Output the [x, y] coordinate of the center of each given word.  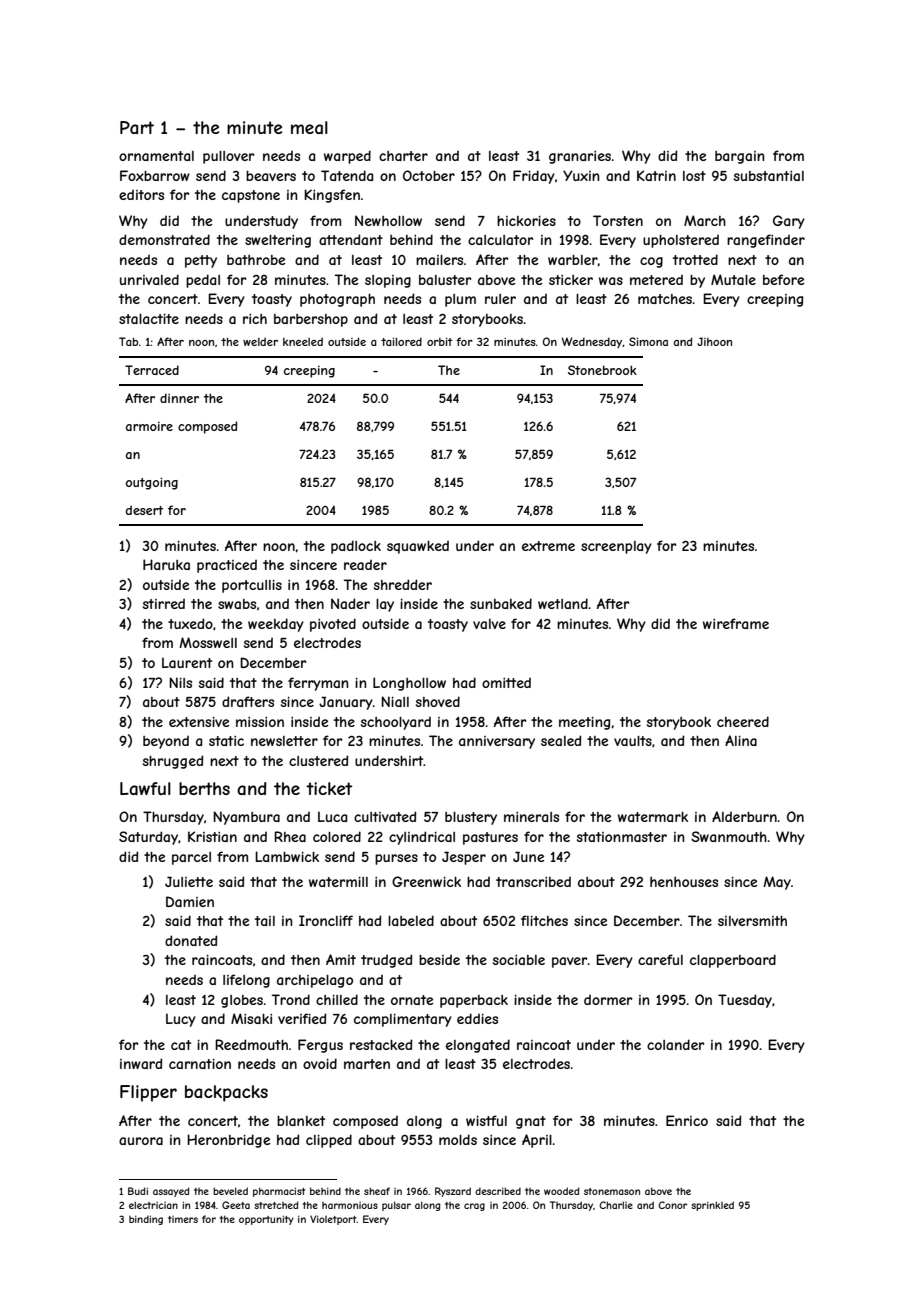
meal [309, 127]
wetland [563, 603]
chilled [337, 999]
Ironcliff [326, 920]
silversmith [752, 921]
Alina [741, 740]
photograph [337, 300]
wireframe [736, 623]
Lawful [145, 788]
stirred [164, 604]
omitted [506, 683]
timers [183, 1219]
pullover [228, 157]
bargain [740, 157]
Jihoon [714, 341]
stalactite [149, 319]
